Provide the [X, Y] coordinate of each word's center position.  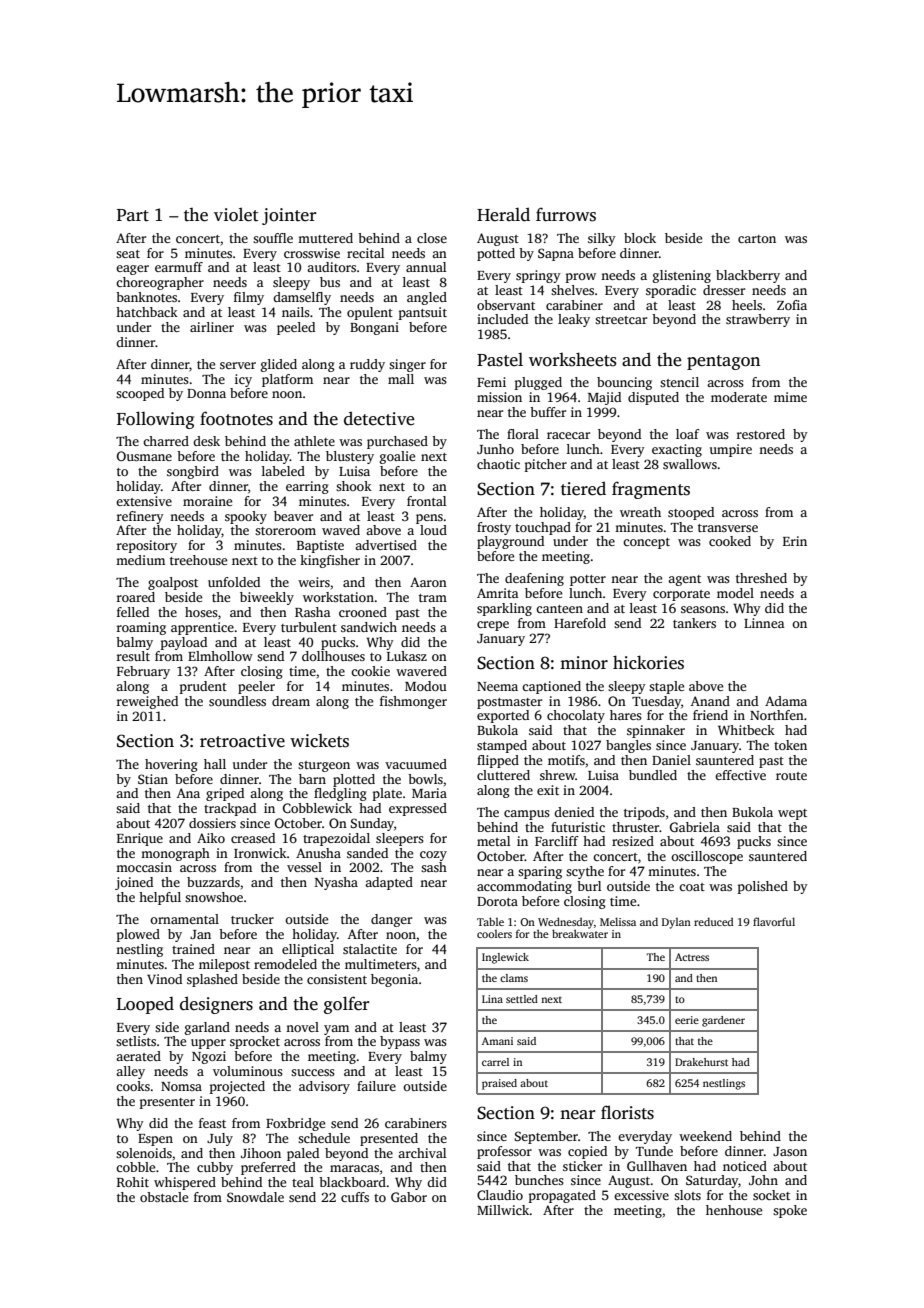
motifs [566, 760]
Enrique [140, 839]
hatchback [147, 312]
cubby [215, 1168]
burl [589, 886]
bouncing [624, 383]
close [432, 238]
